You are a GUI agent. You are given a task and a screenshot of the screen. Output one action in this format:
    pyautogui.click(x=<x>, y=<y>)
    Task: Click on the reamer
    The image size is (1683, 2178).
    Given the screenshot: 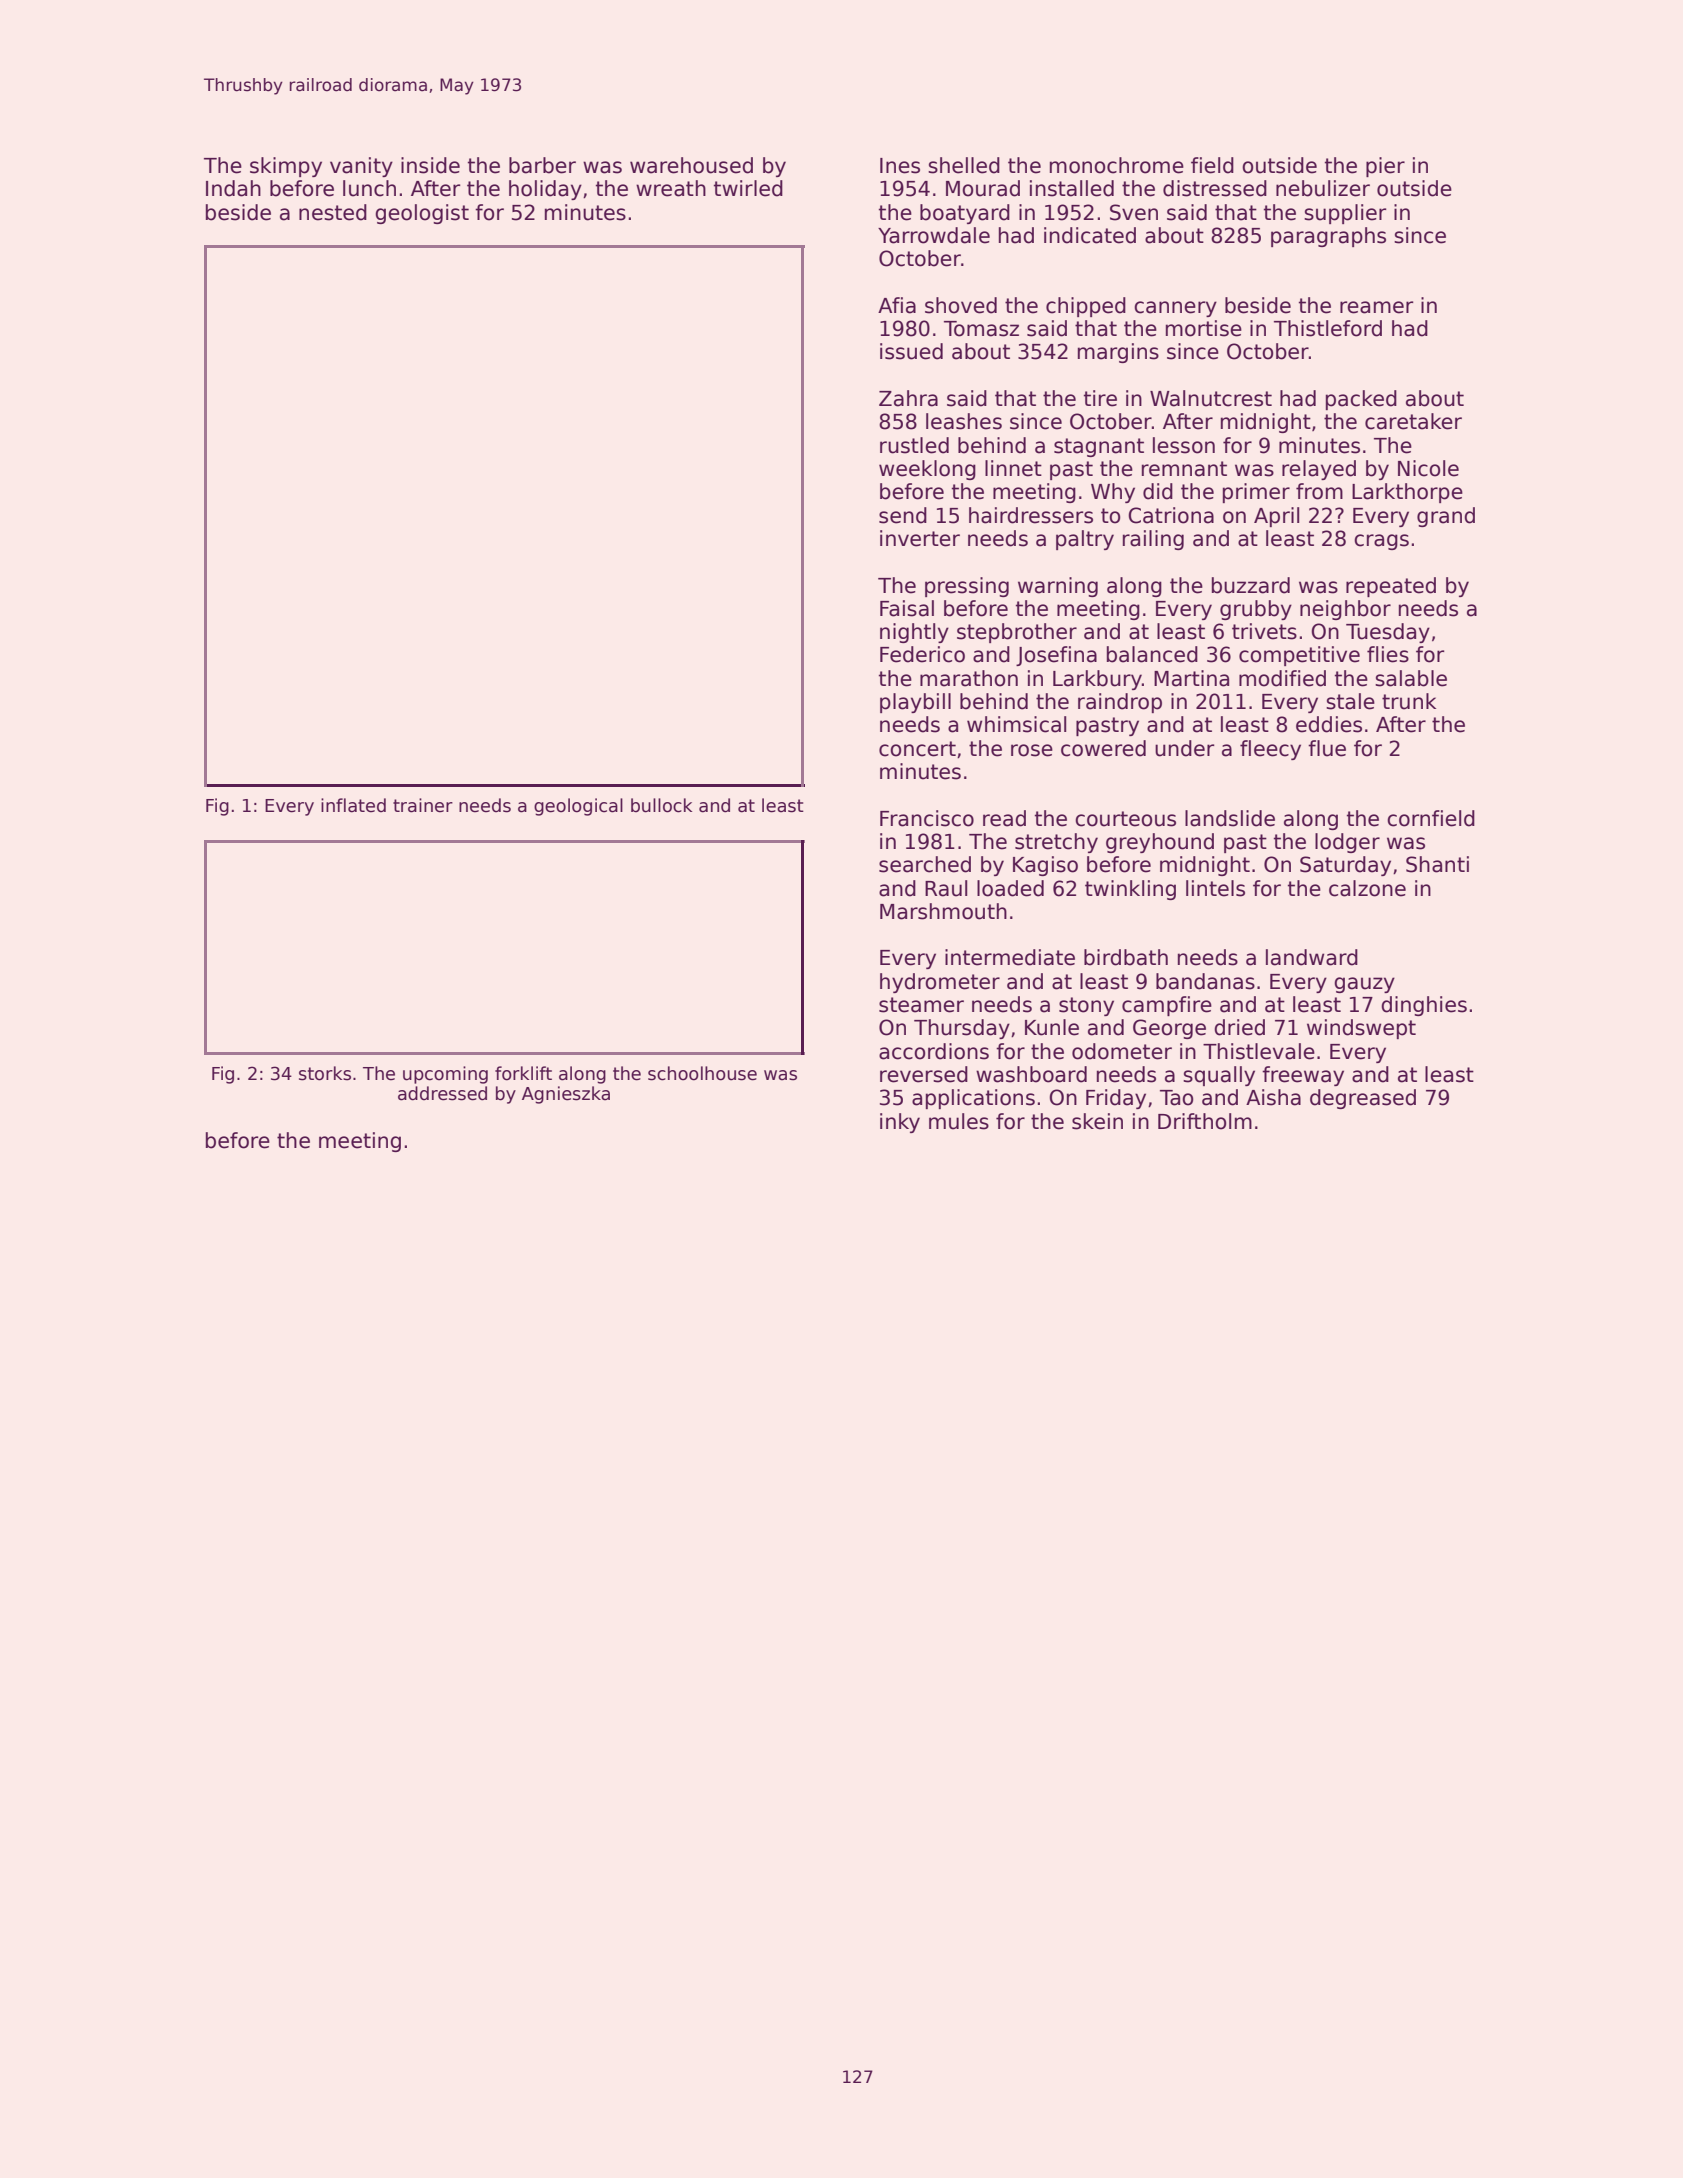 What is the action you would take?
    pyautogui.click(x=1377, y=307)
